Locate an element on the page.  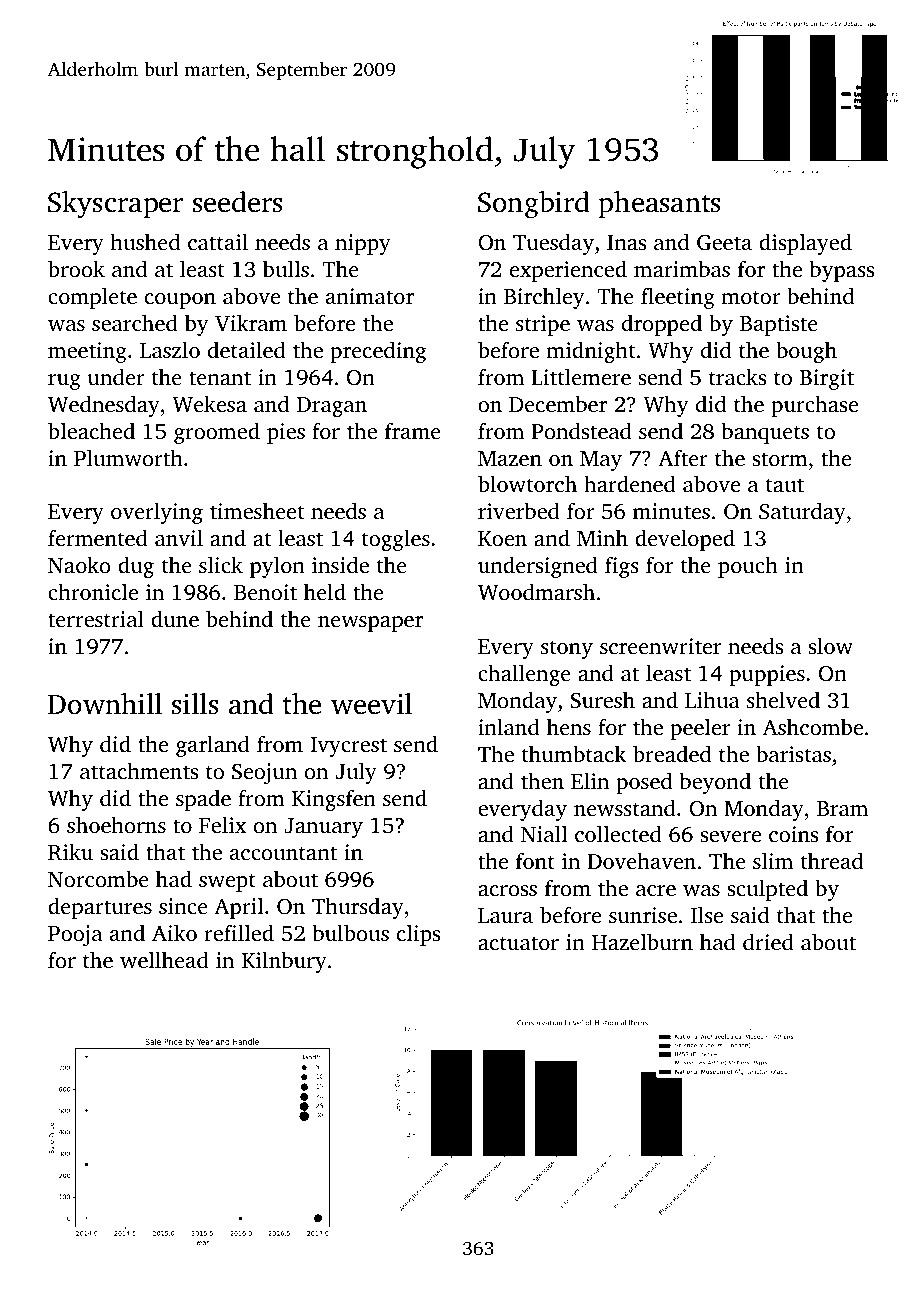
wellhead is located at coordinates (164, 959).
